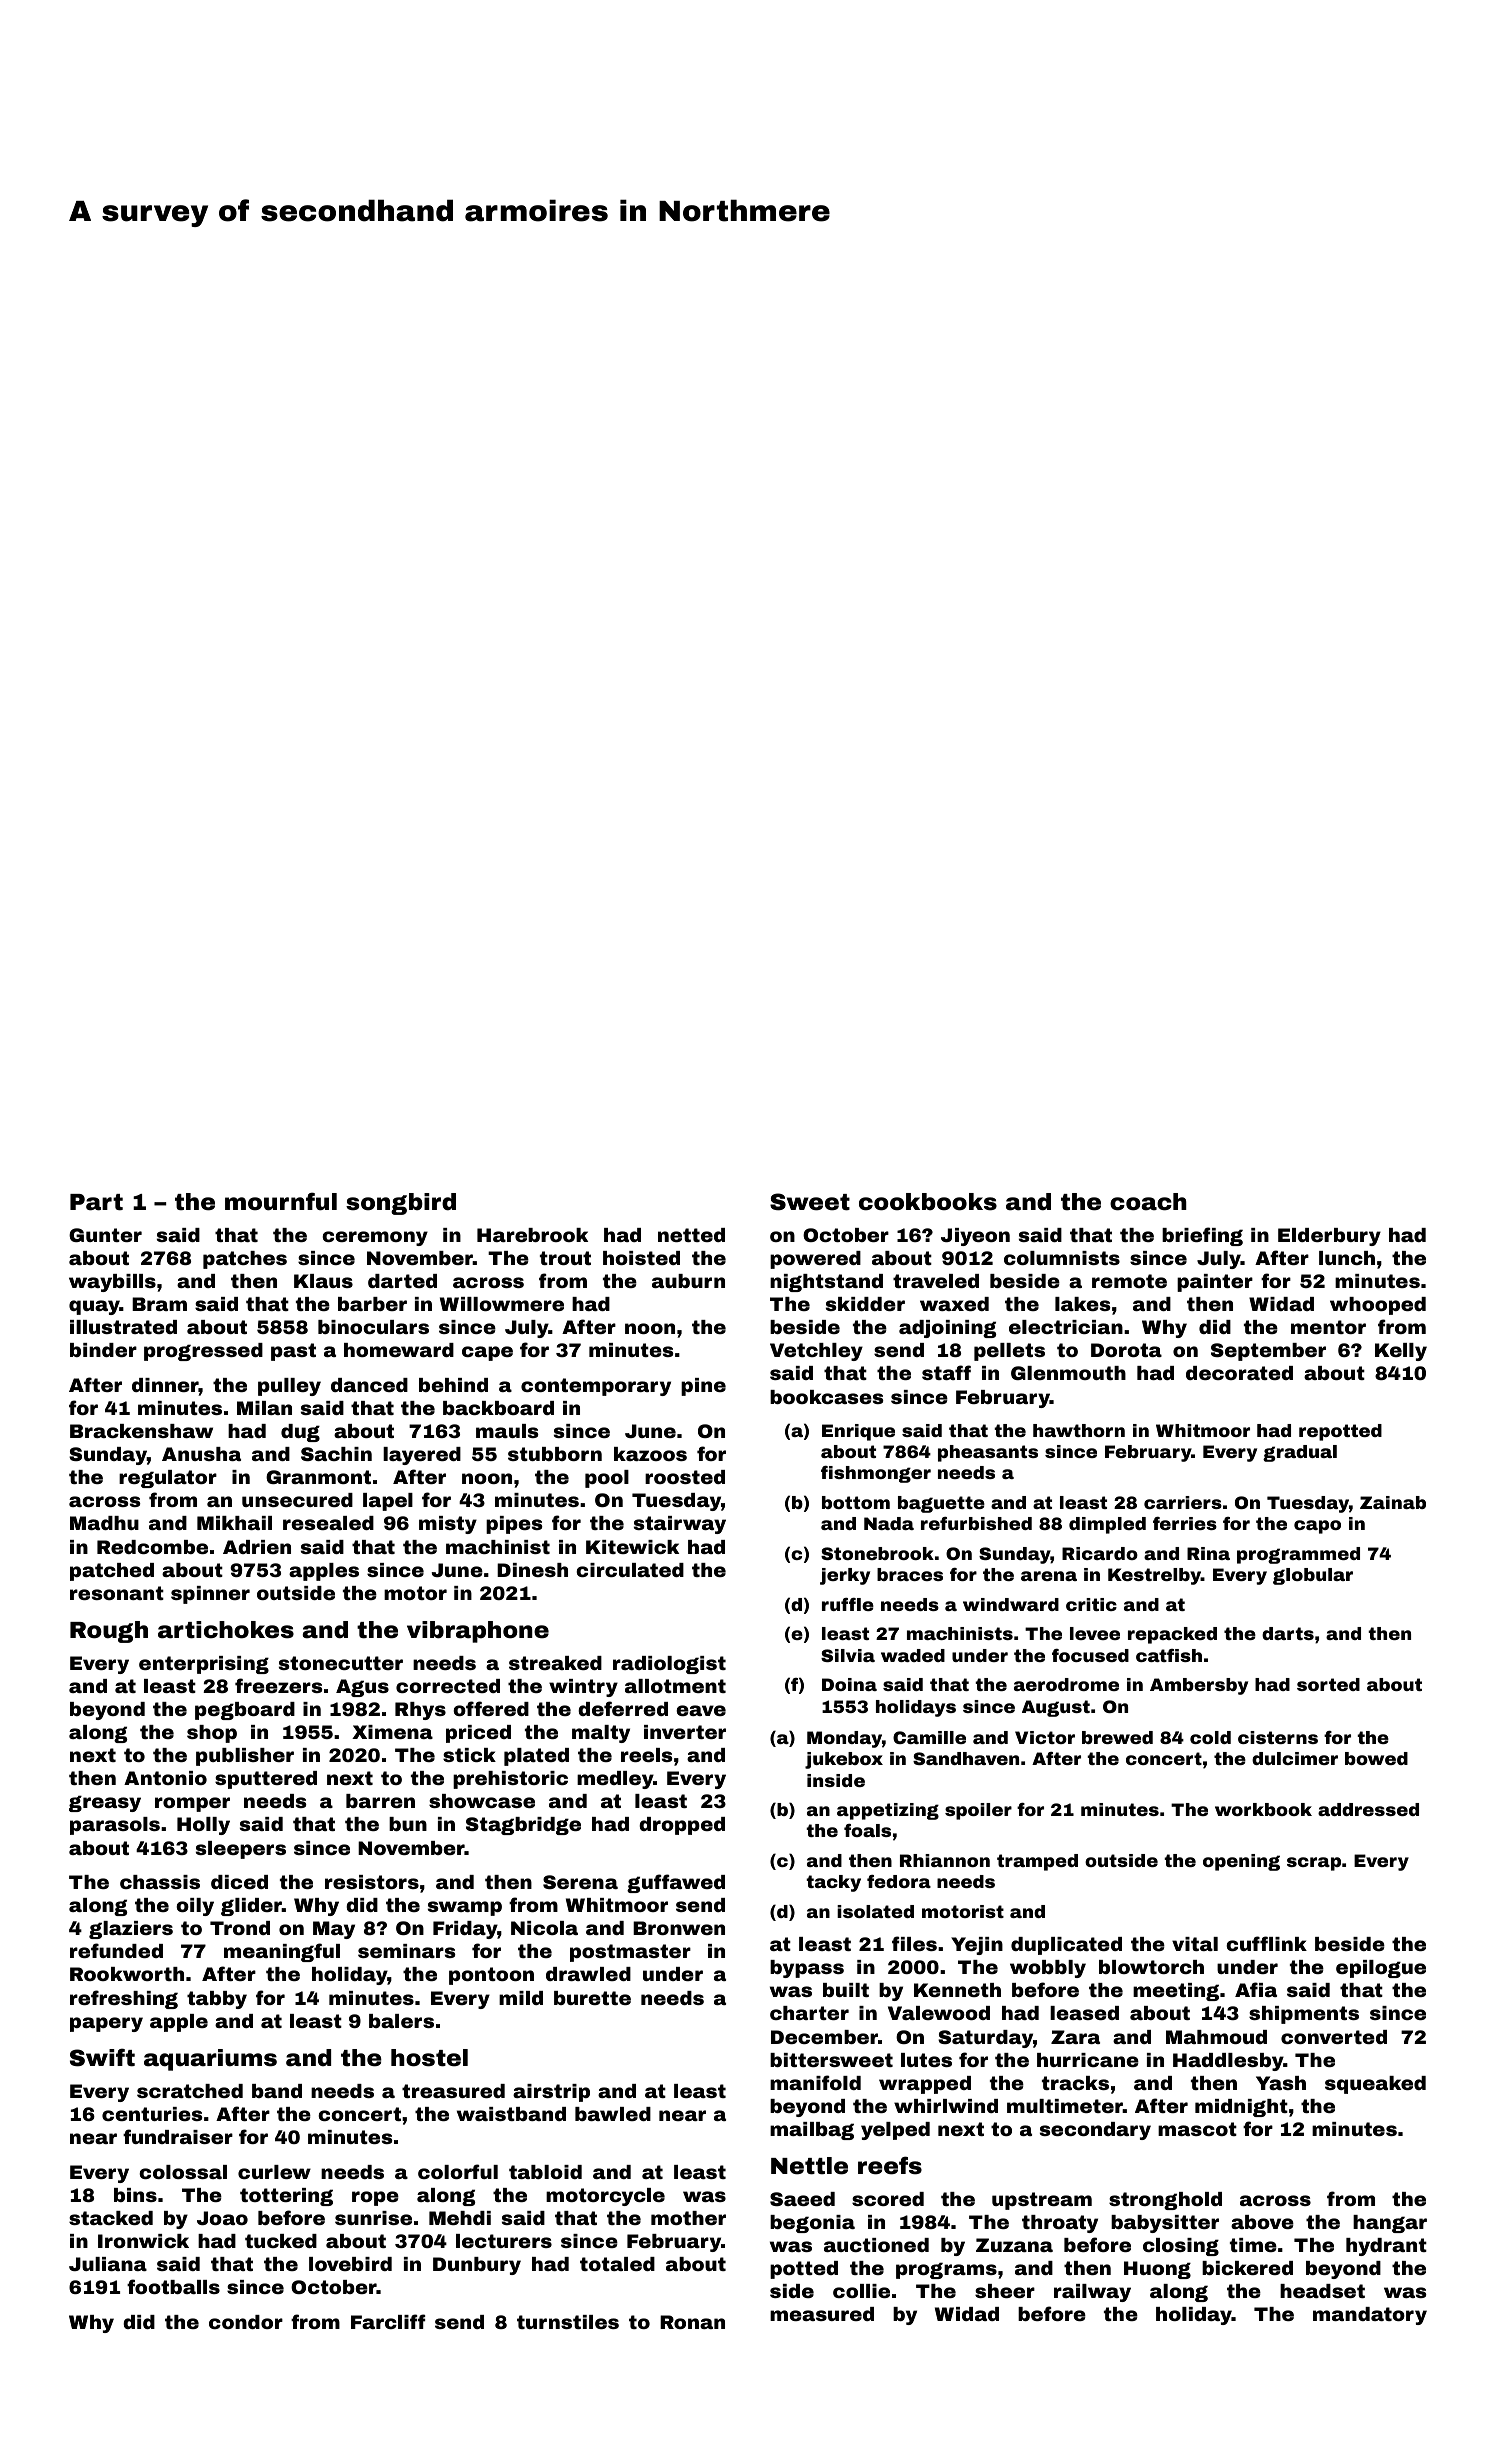  Describe the element at coordinates (1005, 2291) in the document. I see `sheer` at that location.
